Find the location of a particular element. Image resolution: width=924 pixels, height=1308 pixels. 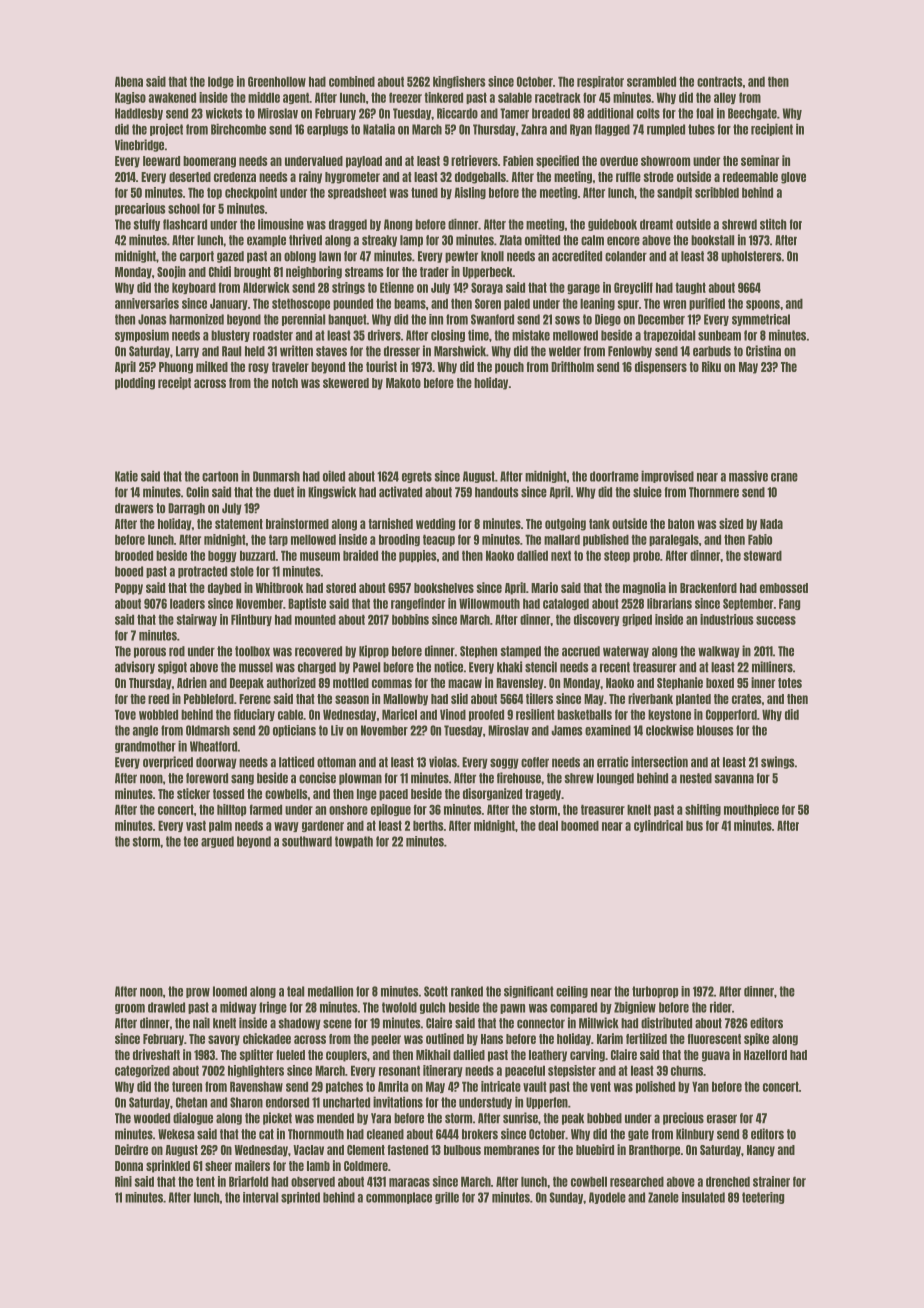

contracts is located at coordinates (719, 81).
